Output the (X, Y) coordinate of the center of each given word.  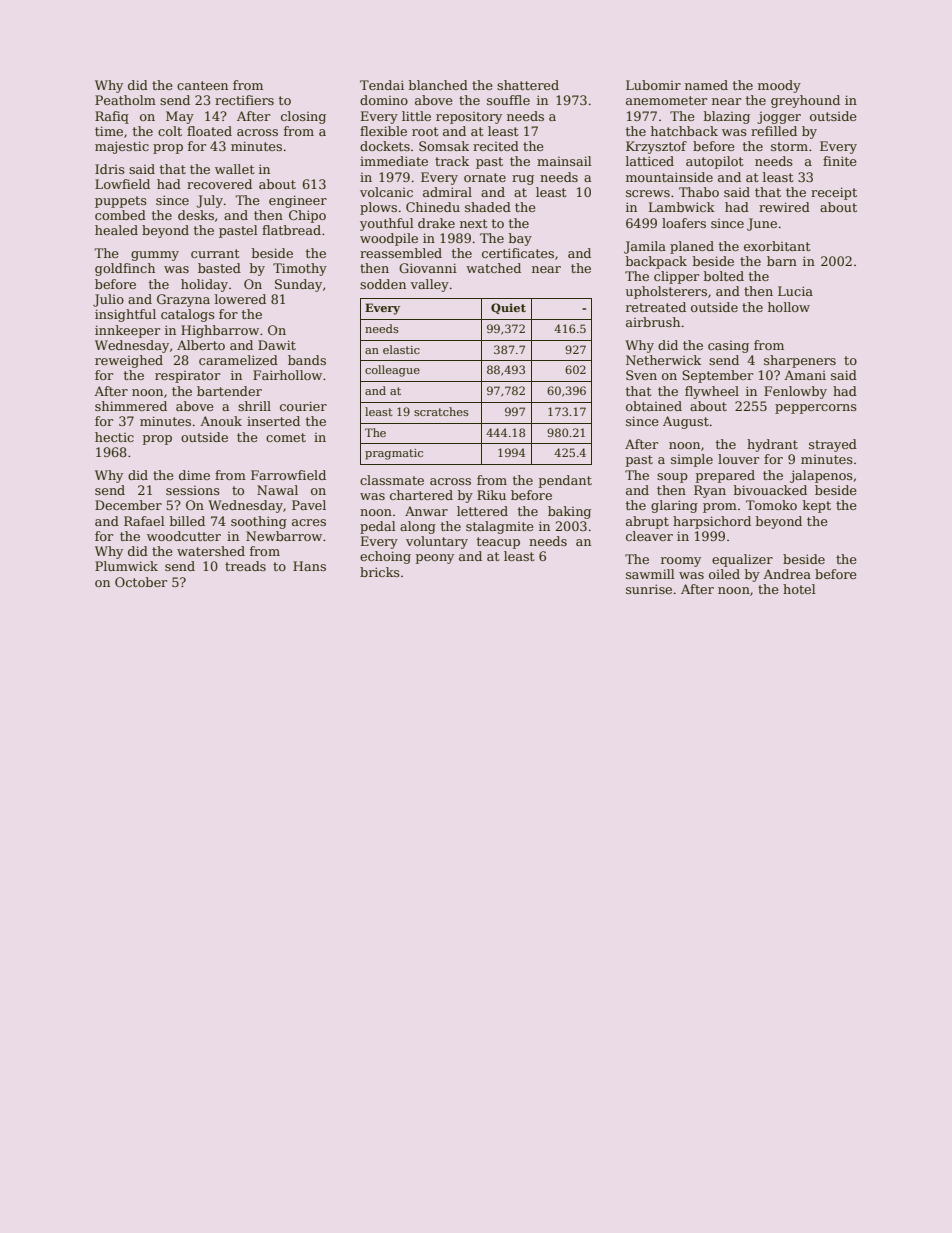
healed (116, 230)
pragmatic (394, 454)
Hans (309, 566)
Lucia (795, 291)
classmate (392, 480)
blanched (438, 85)
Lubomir (653, 85)
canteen (202, 85)
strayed (833, 445)
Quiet (508, 308)
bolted (724, 276)
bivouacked (770, 490)
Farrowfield (288, 475)
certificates (518, 253)
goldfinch (125, 269)
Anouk (221, 421)
